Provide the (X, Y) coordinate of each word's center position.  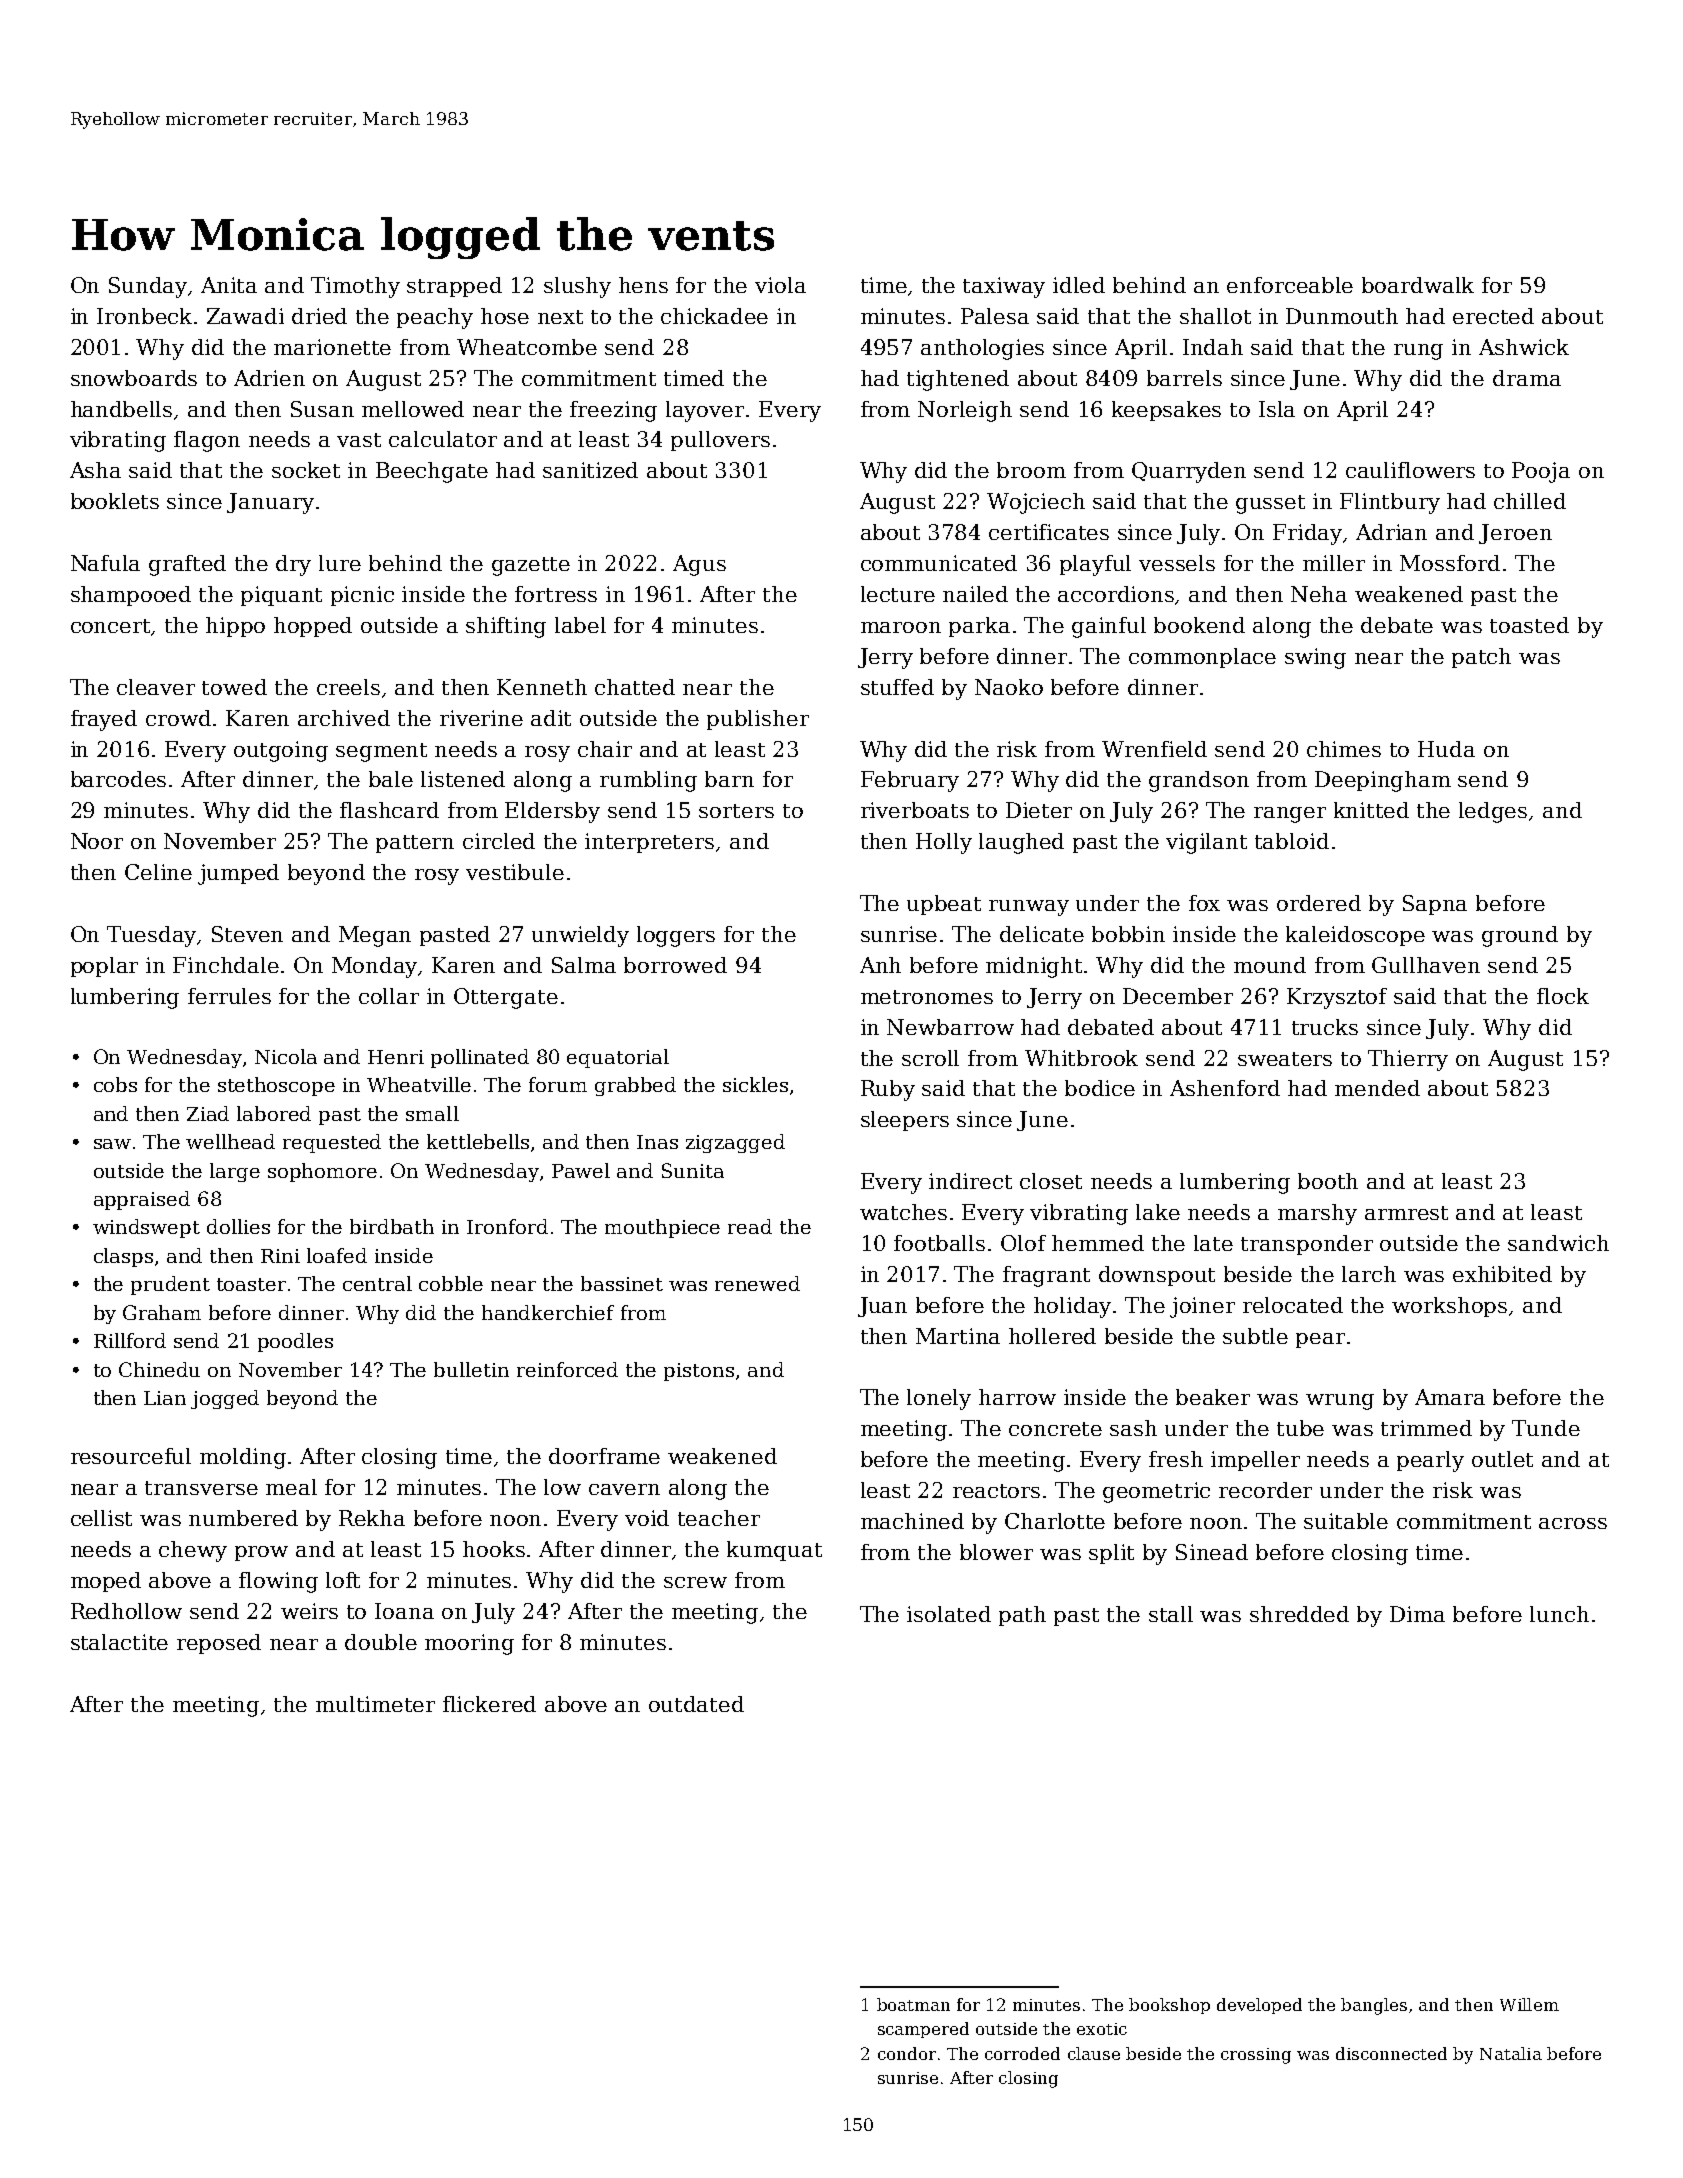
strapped (454, 287)
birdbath (392, 1226)
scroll (930, 1058)
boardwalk (1418, 285)
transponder (1307, 1245)
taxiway (1004, 287)
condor (907, 2053)
